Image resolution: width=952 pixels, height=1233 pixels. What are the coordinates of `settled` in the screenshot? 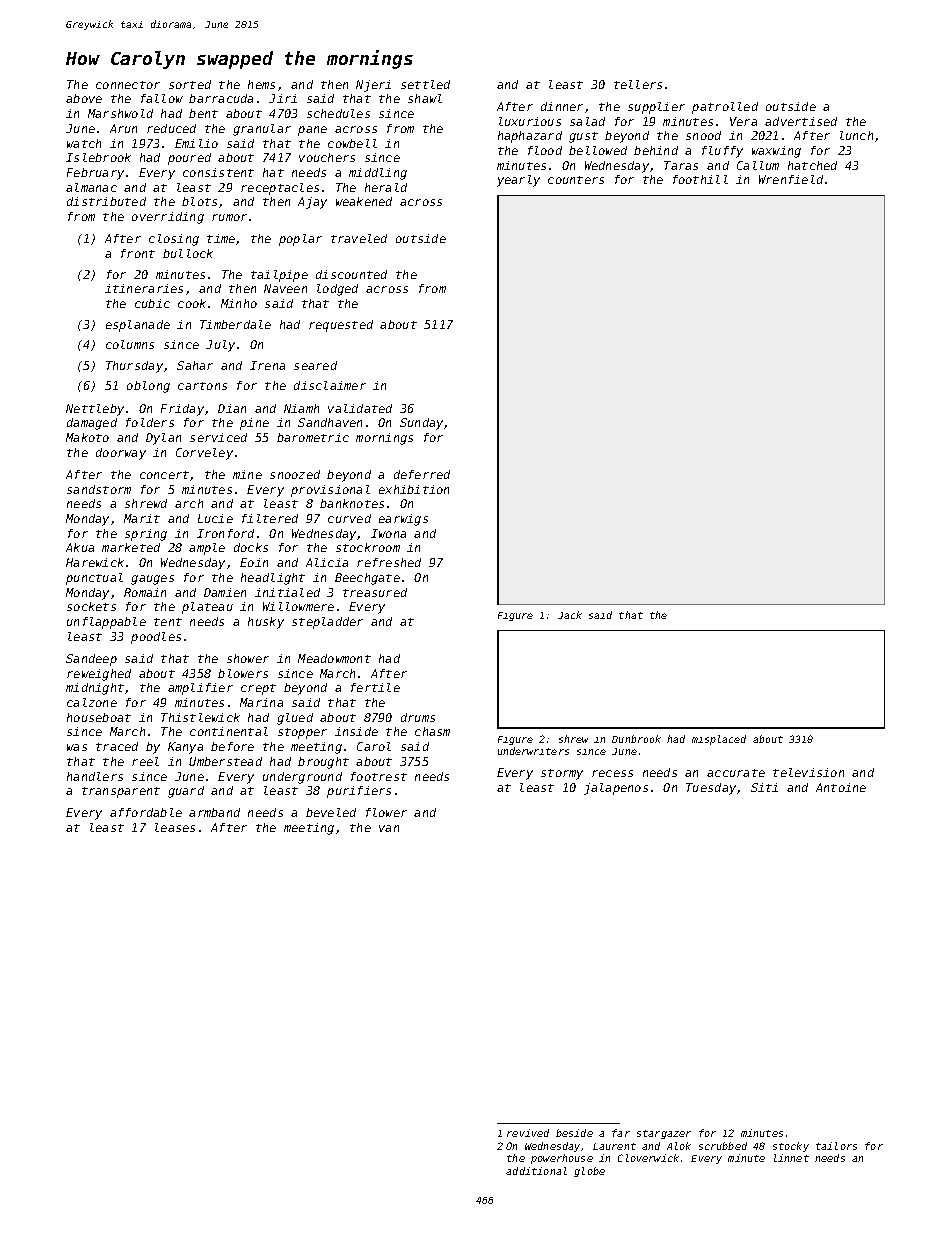 It's located at (425, 84).
